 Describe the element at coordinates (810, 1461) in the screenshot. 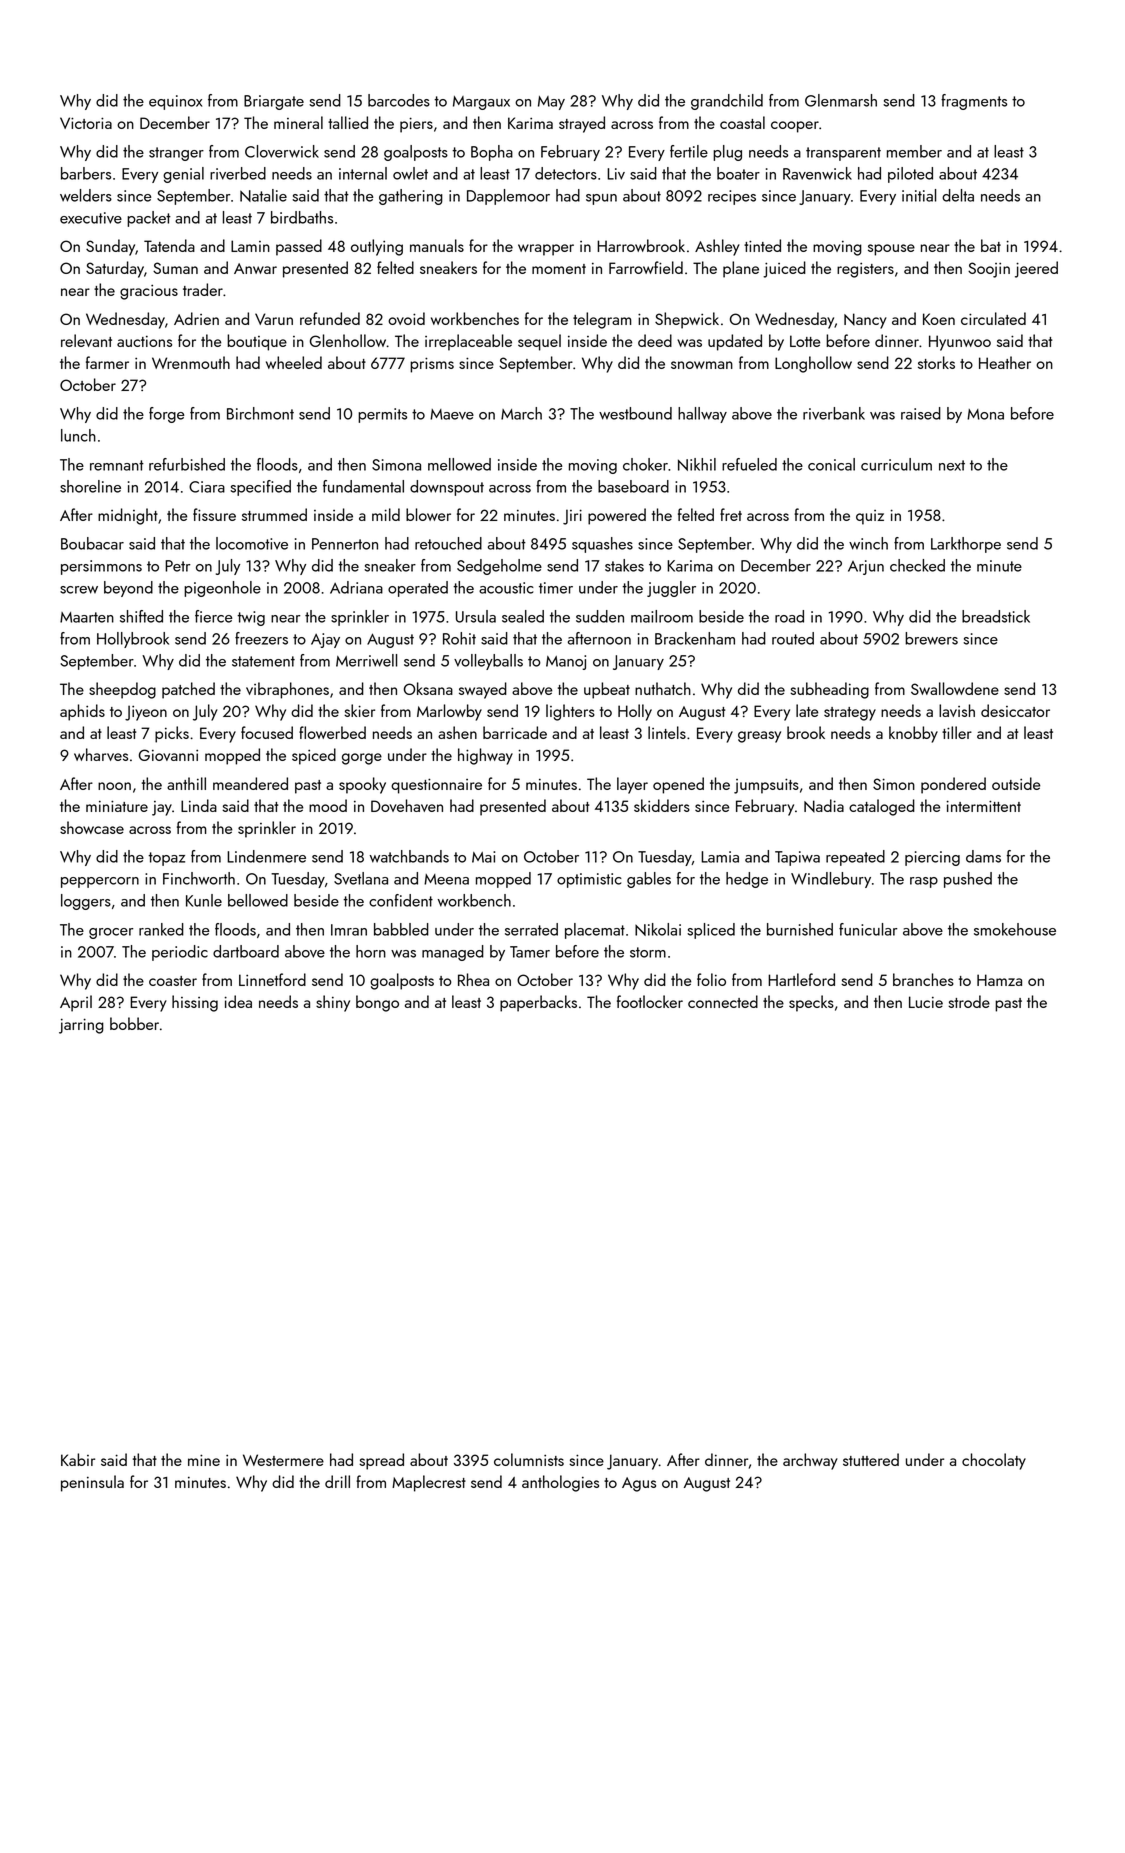

I see `archway` at that location.
